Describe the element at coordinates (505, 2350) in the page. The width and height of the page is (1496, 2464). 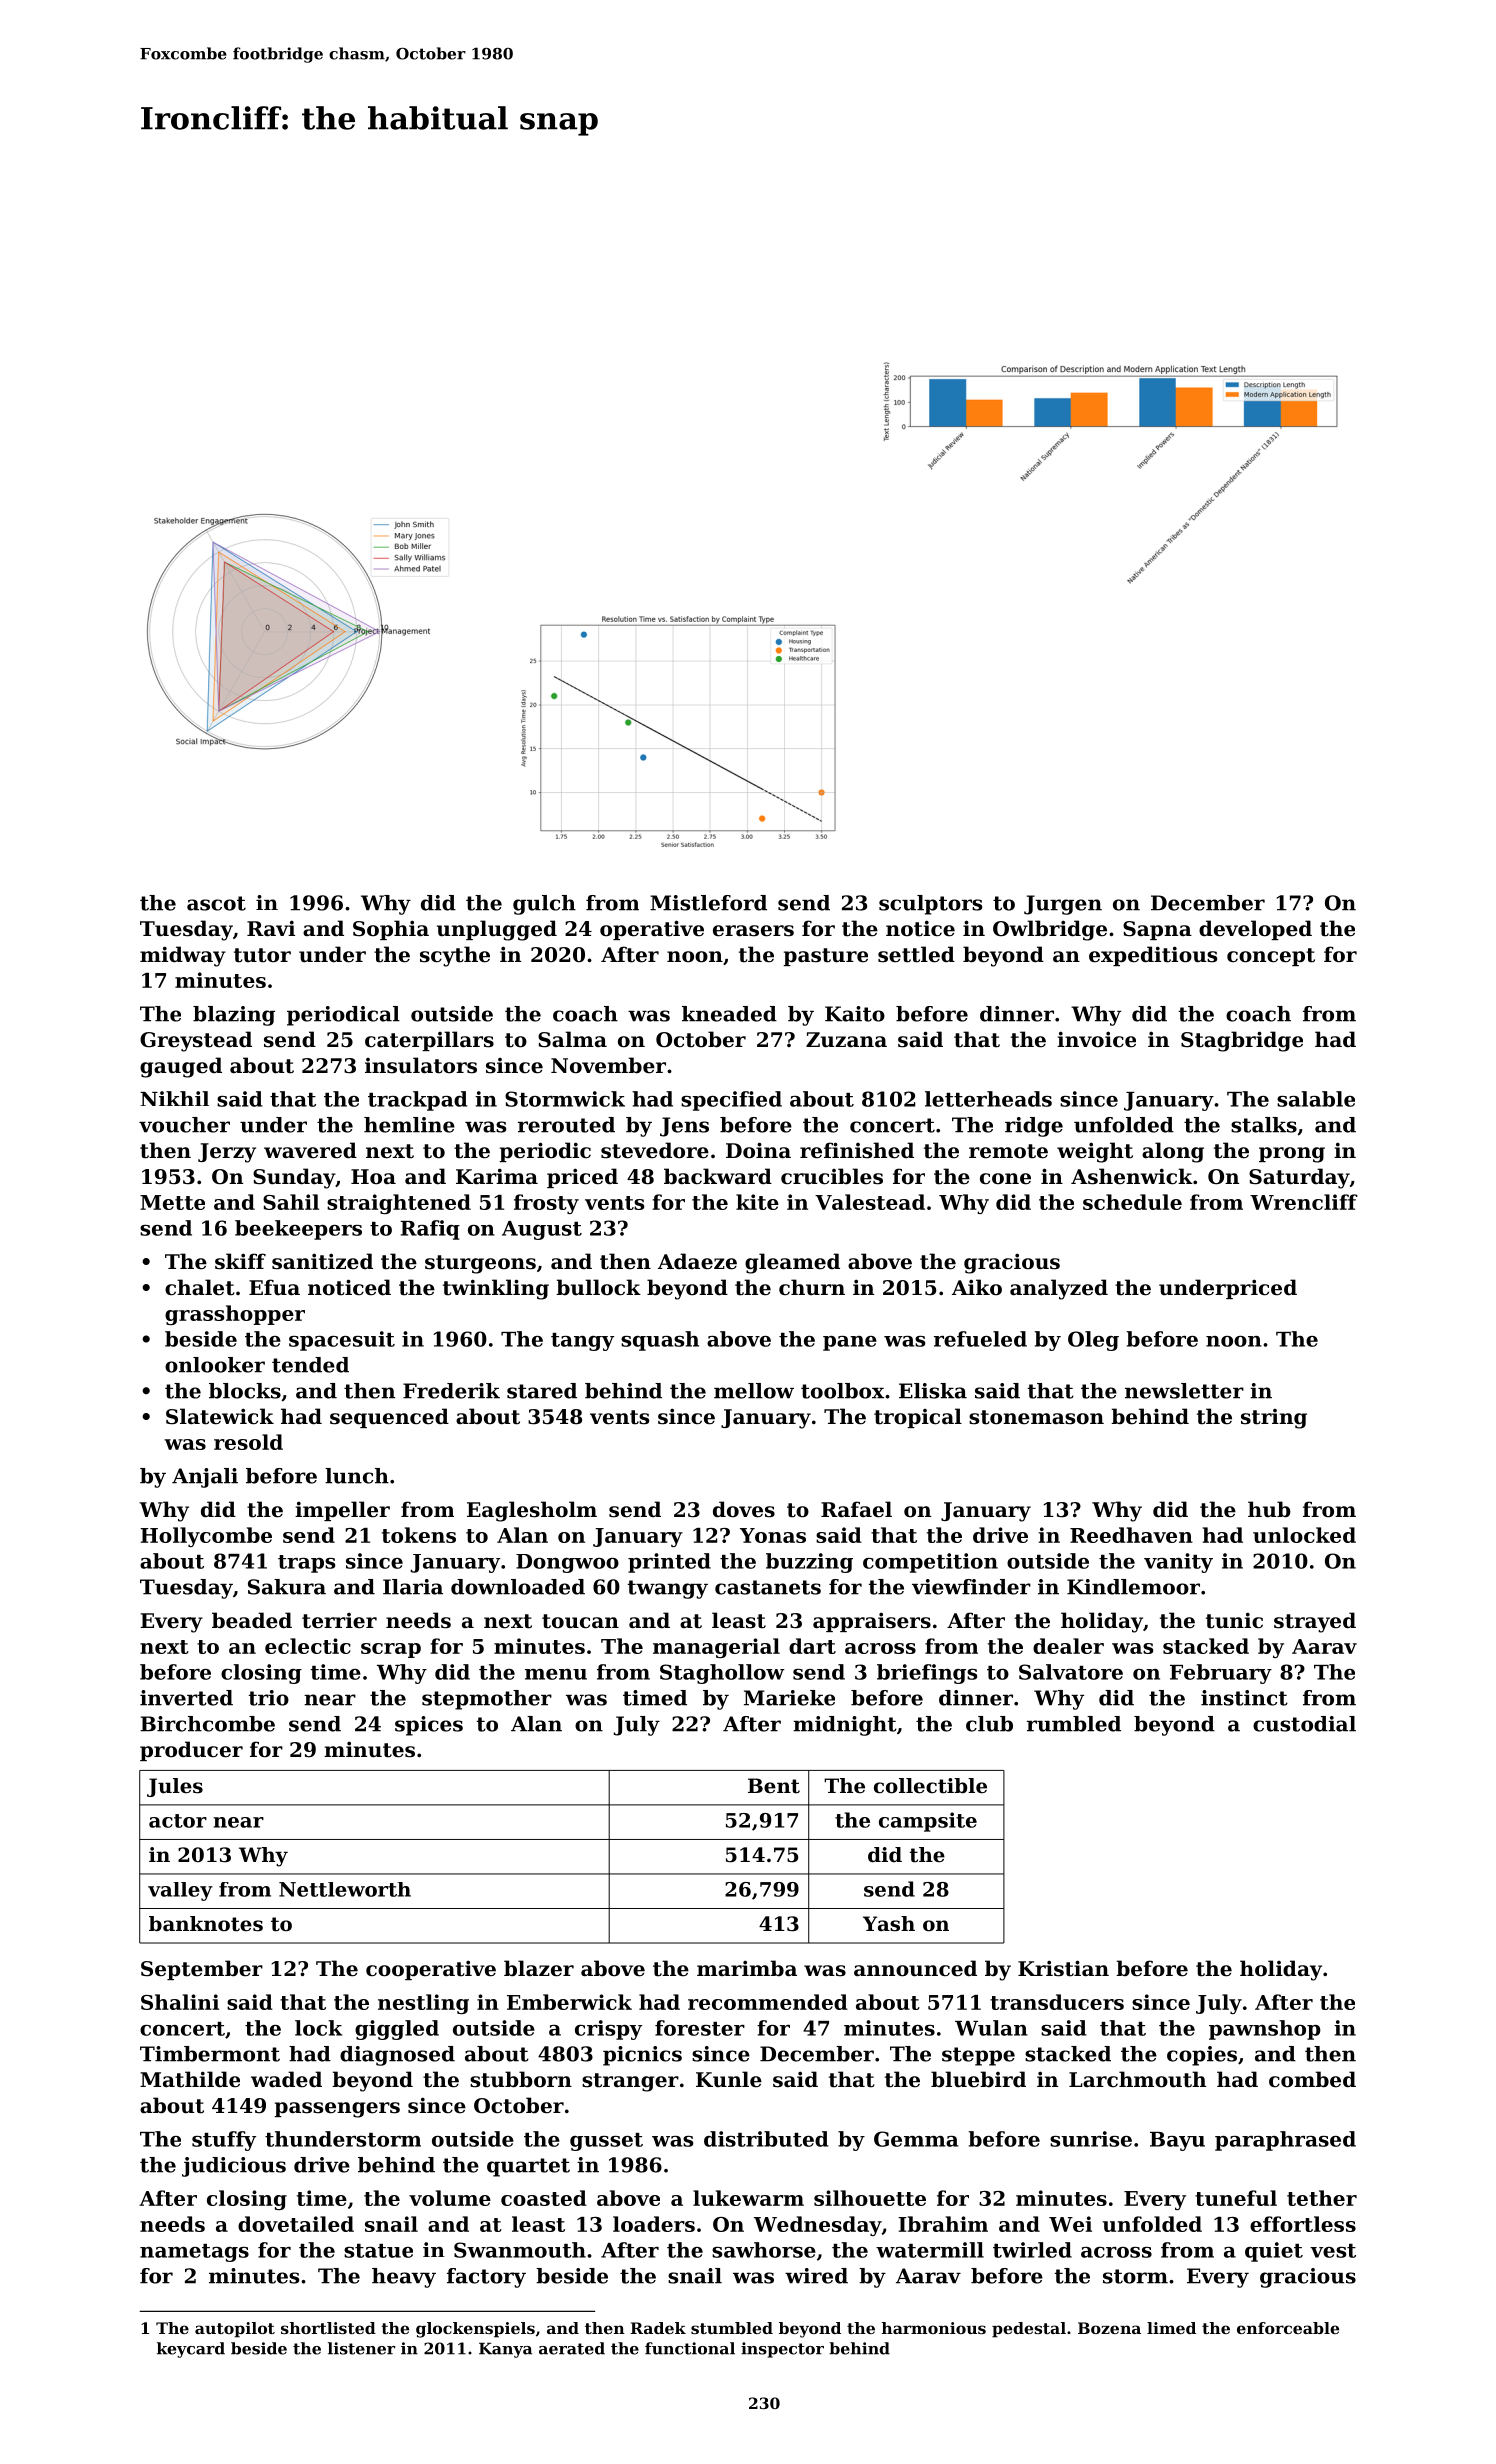
I see `Kanya` at that location.
